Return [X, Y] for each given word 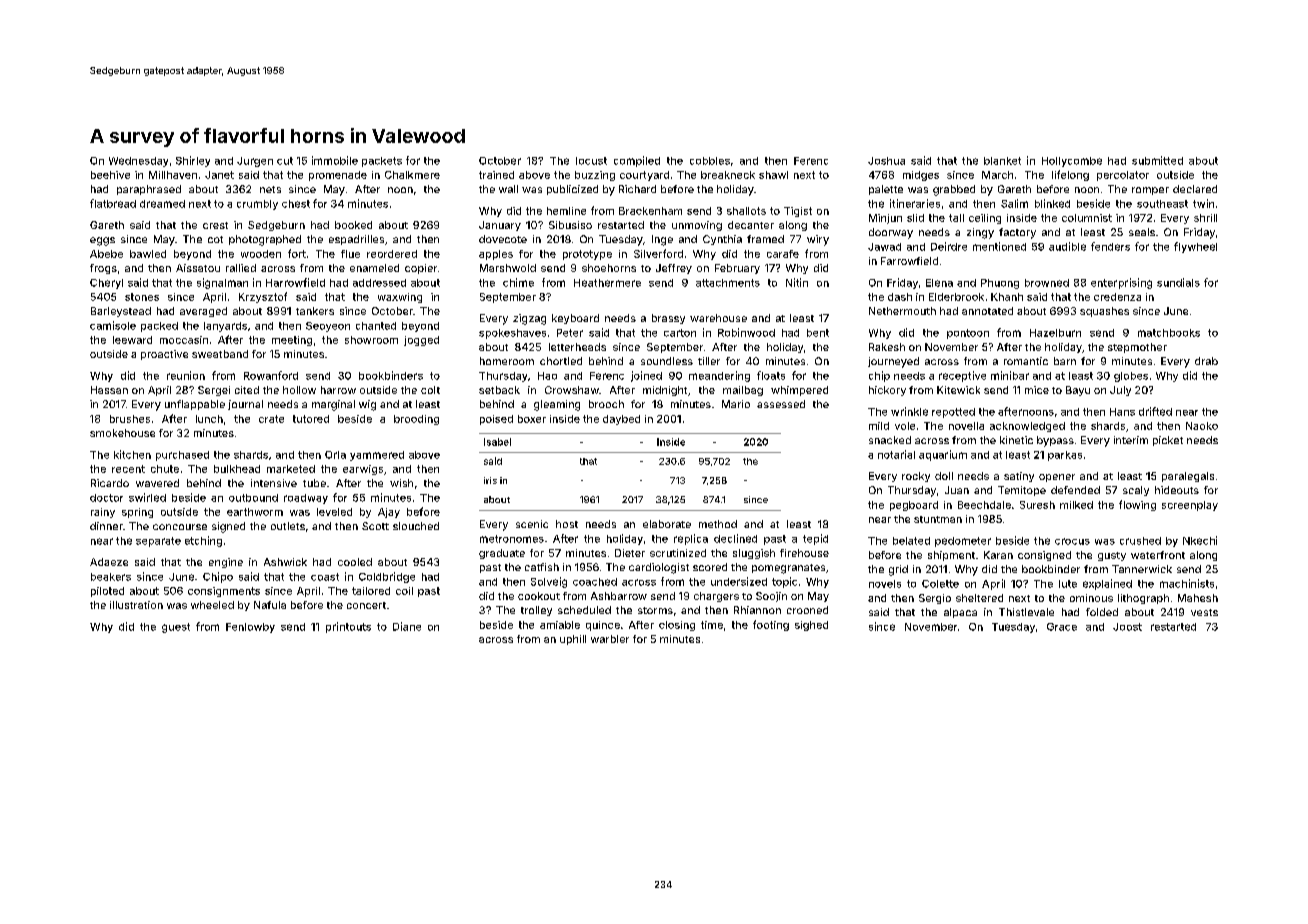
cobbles [710, 161]
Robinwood [746, 332]
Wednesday [138, 162]
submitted [1157, 160]
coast [325, 577]
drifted [1155, 411]
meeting [292, 341]
